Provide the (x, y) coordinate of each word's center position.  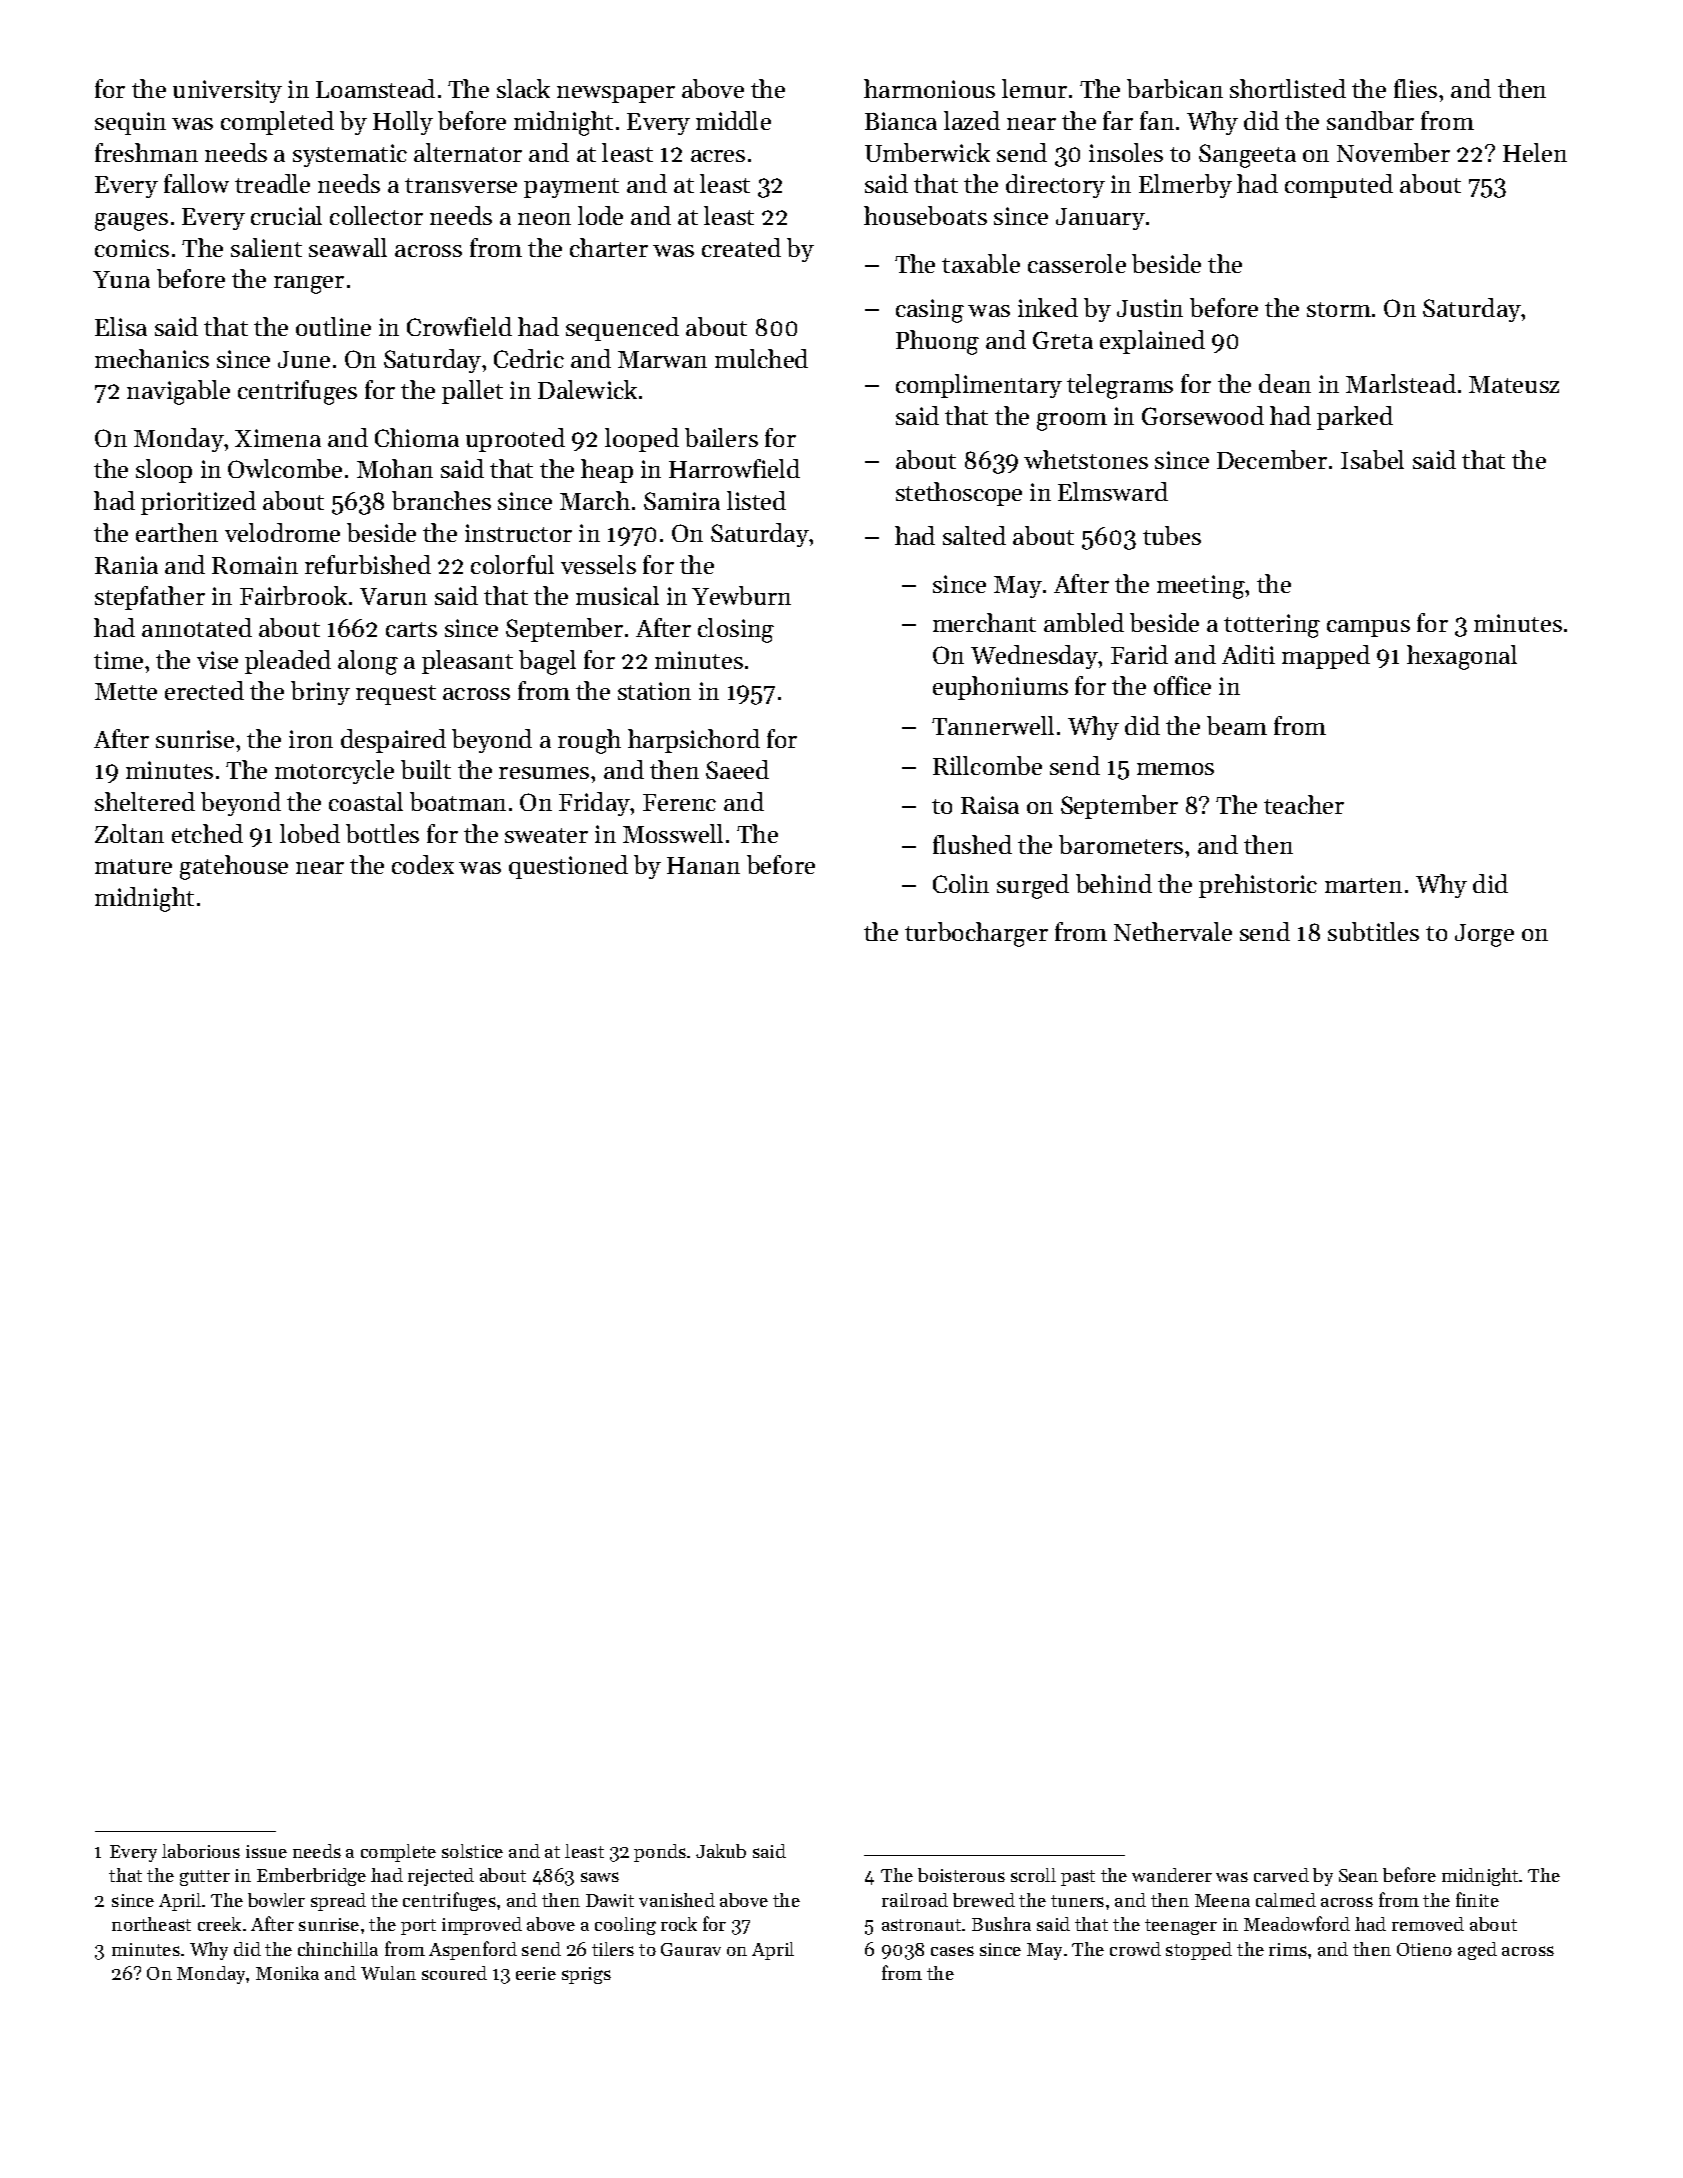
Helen (1535, 152)
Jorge (1484, 935)
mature (133, 866)
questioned (568, 867)
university (227, 91)
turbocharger (976, 934)
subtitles (1373, 931)
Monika (287, 1973)
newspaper (616, 94)
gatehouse (234, 867)
